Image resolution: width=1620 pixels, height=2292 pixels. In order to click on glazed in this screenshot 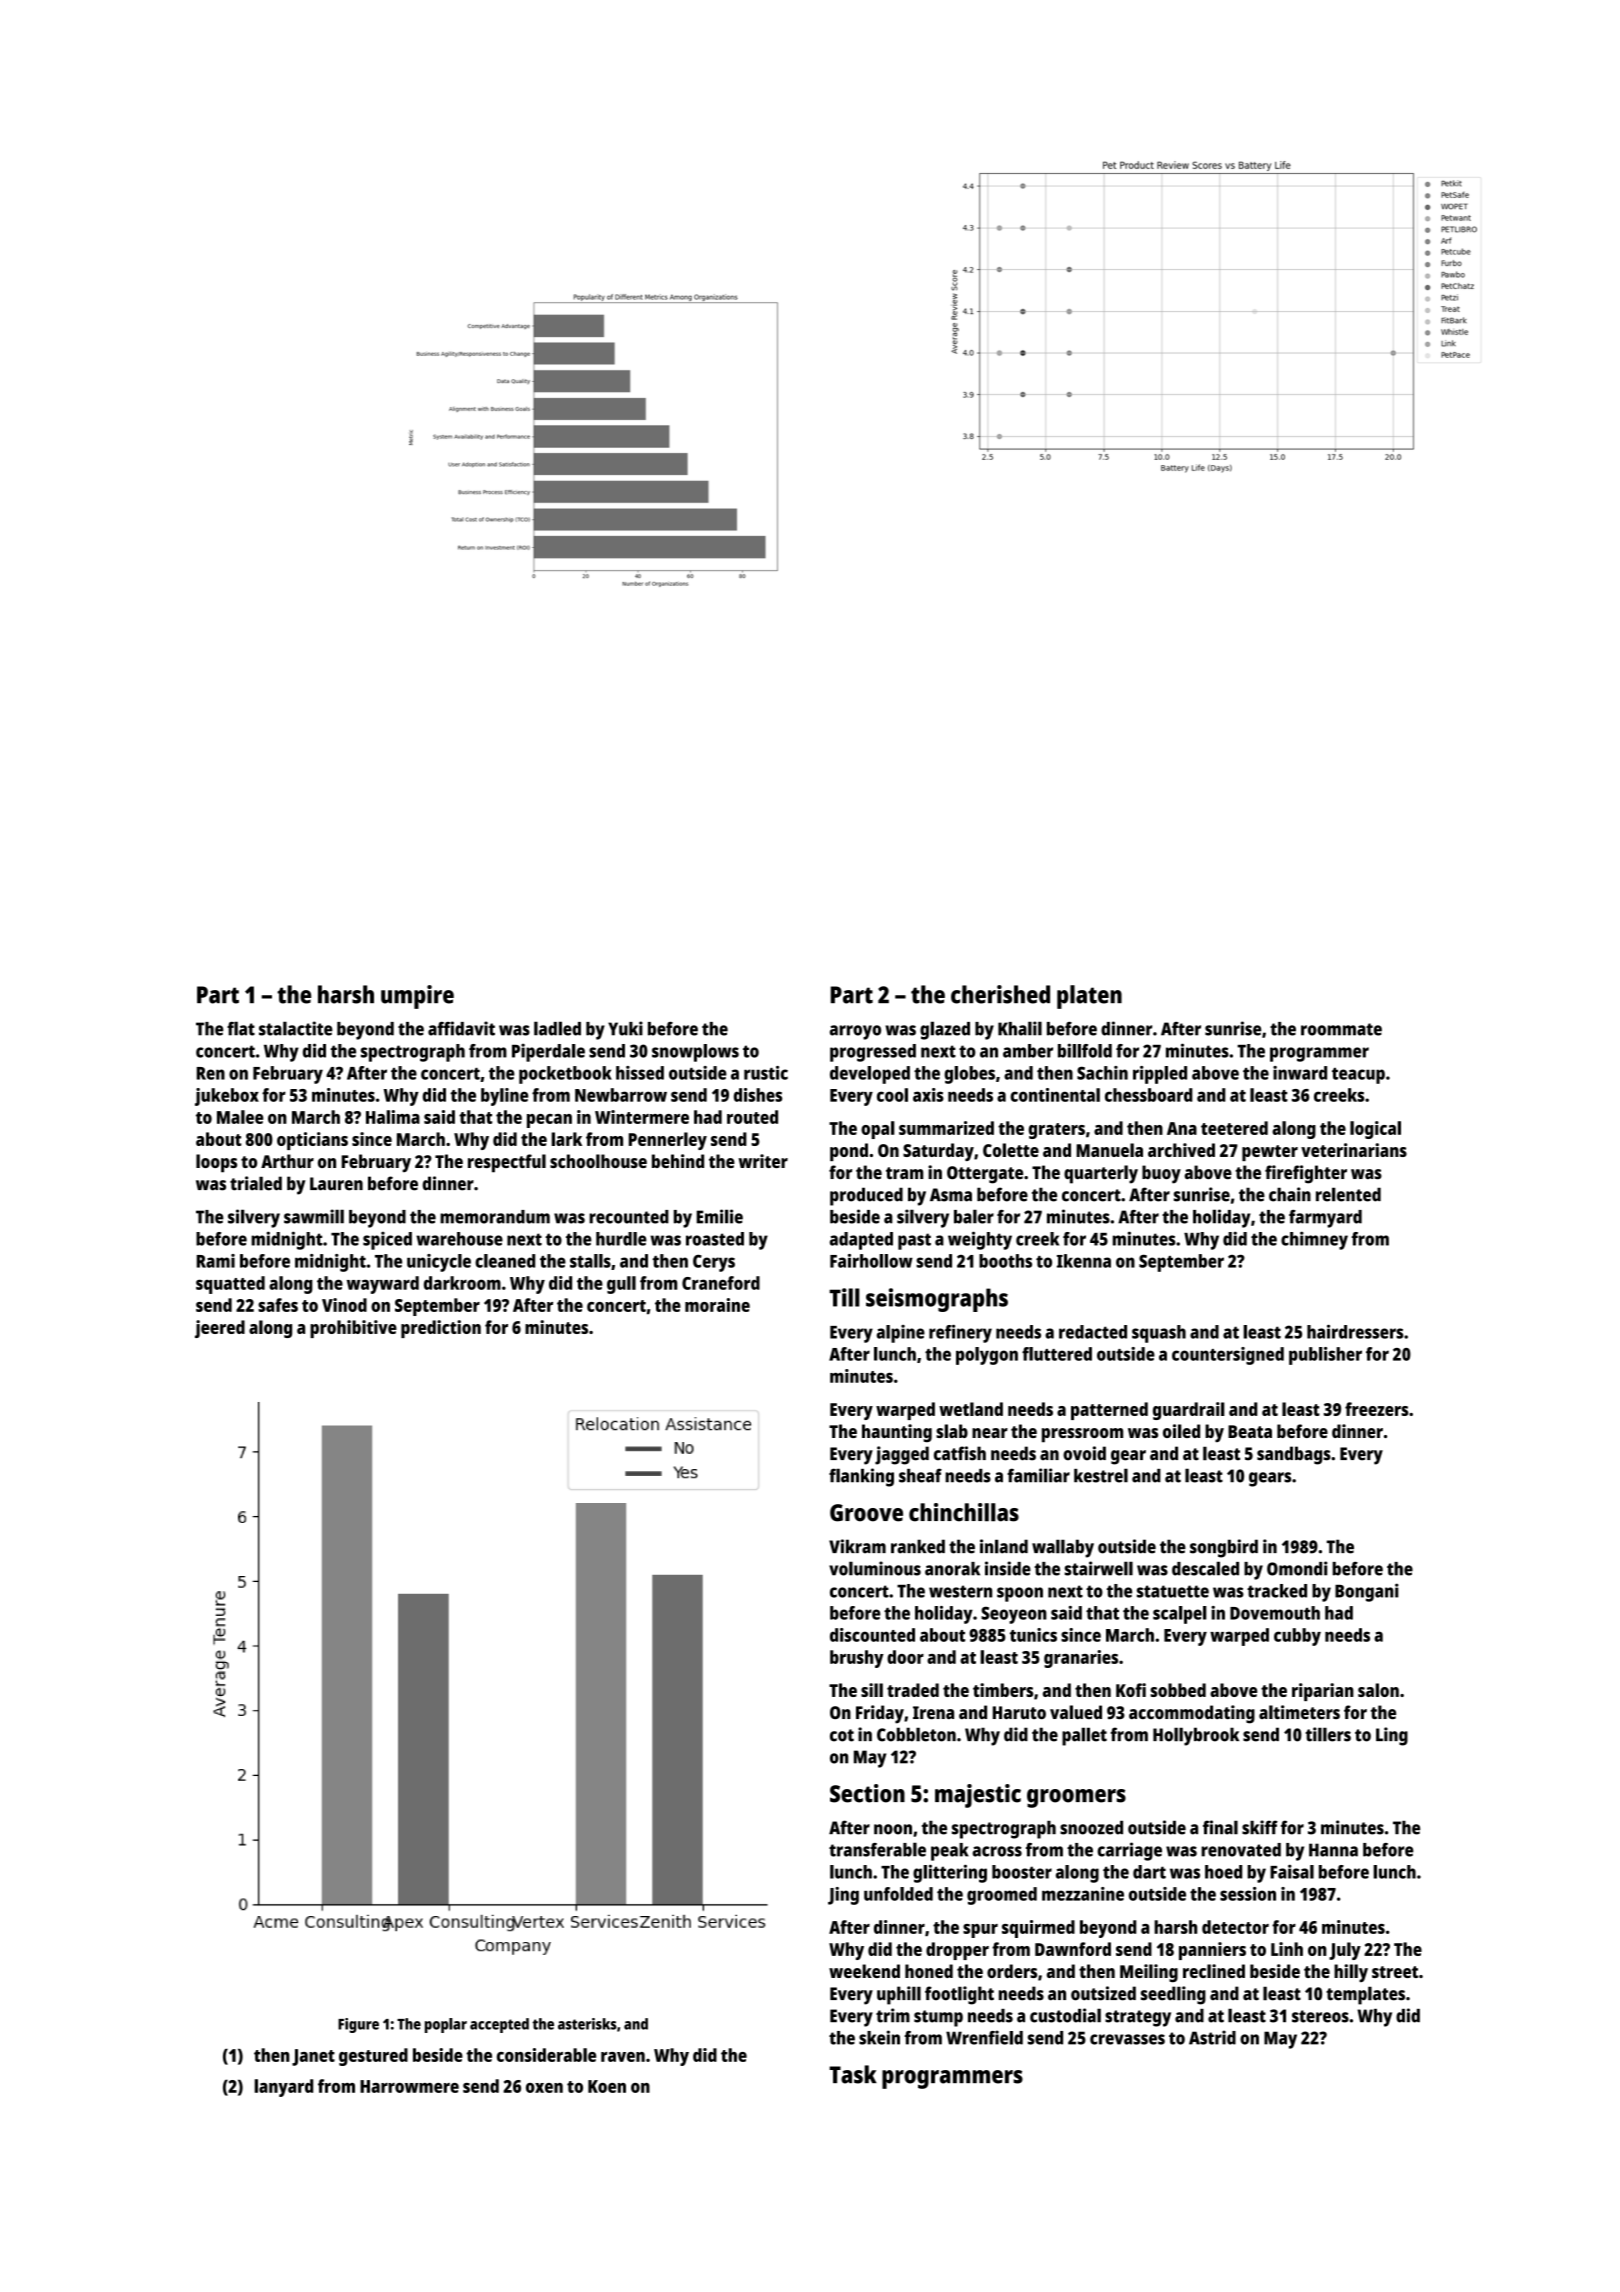, I will do `click(945, 1030)`.
